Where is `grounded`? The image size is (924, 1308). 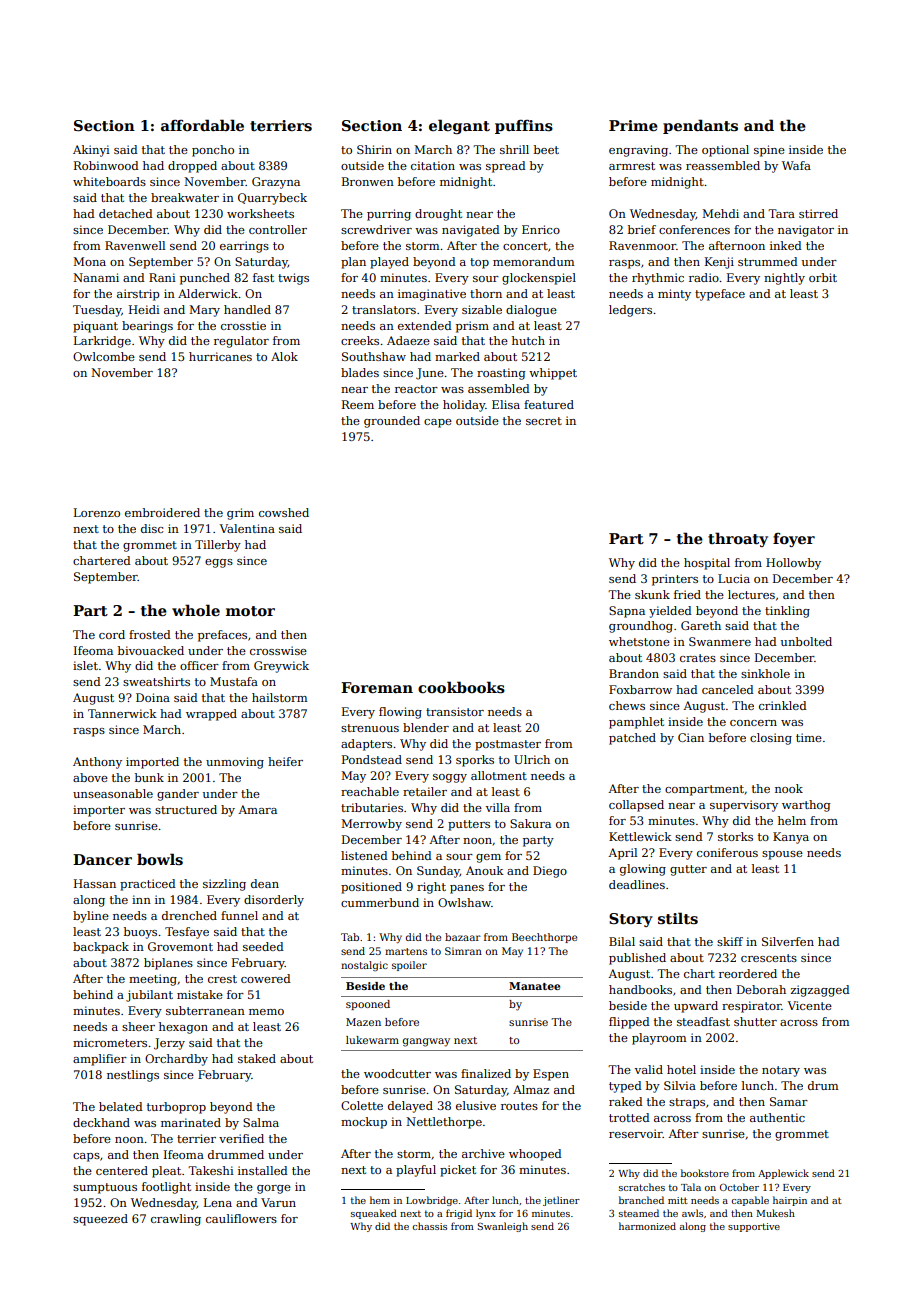
grounded is located at coordinates (392, 422).
